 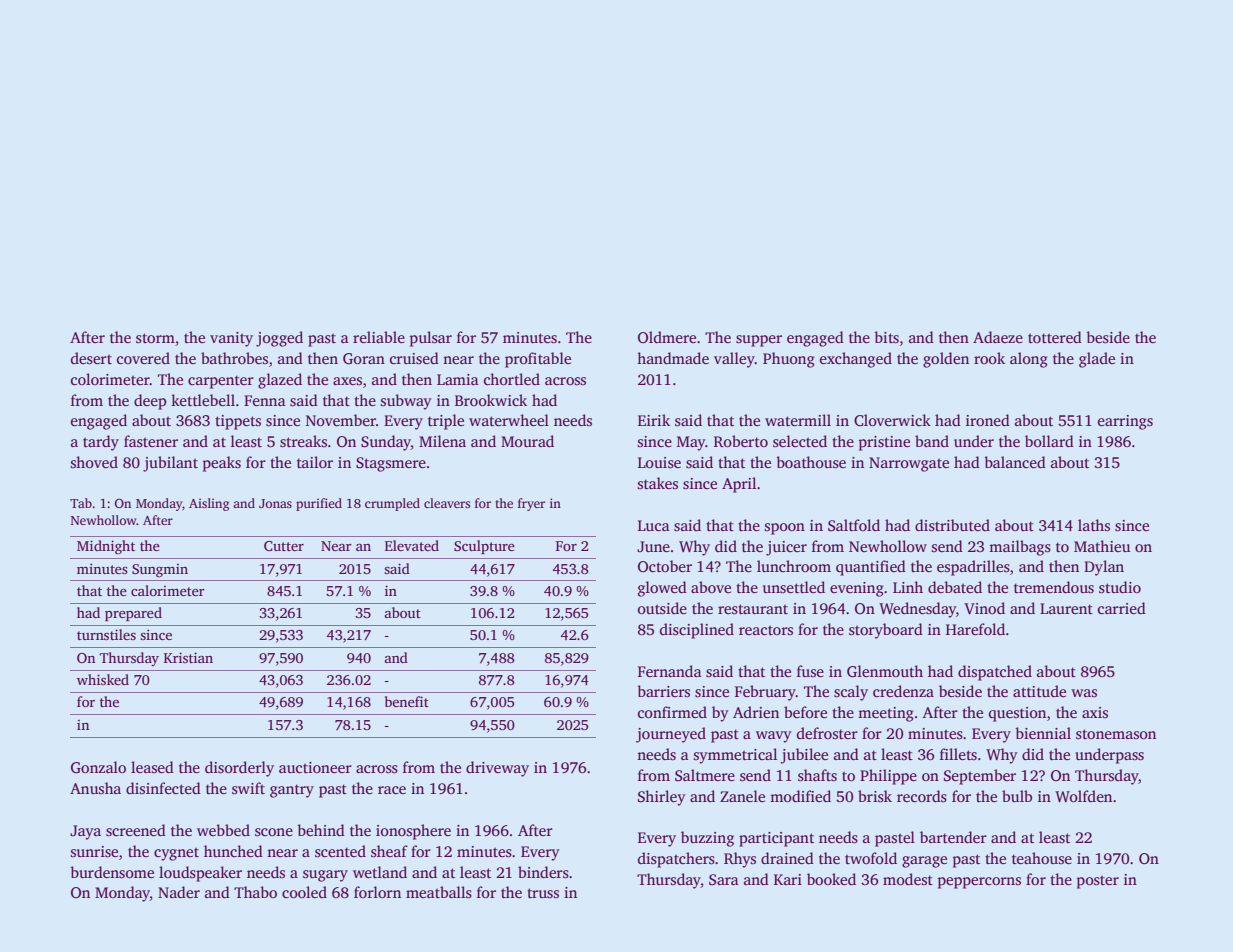 What do you see at coordinates (379, 337) in the page?
I see `reliable` at bounding box center [379, 337].
